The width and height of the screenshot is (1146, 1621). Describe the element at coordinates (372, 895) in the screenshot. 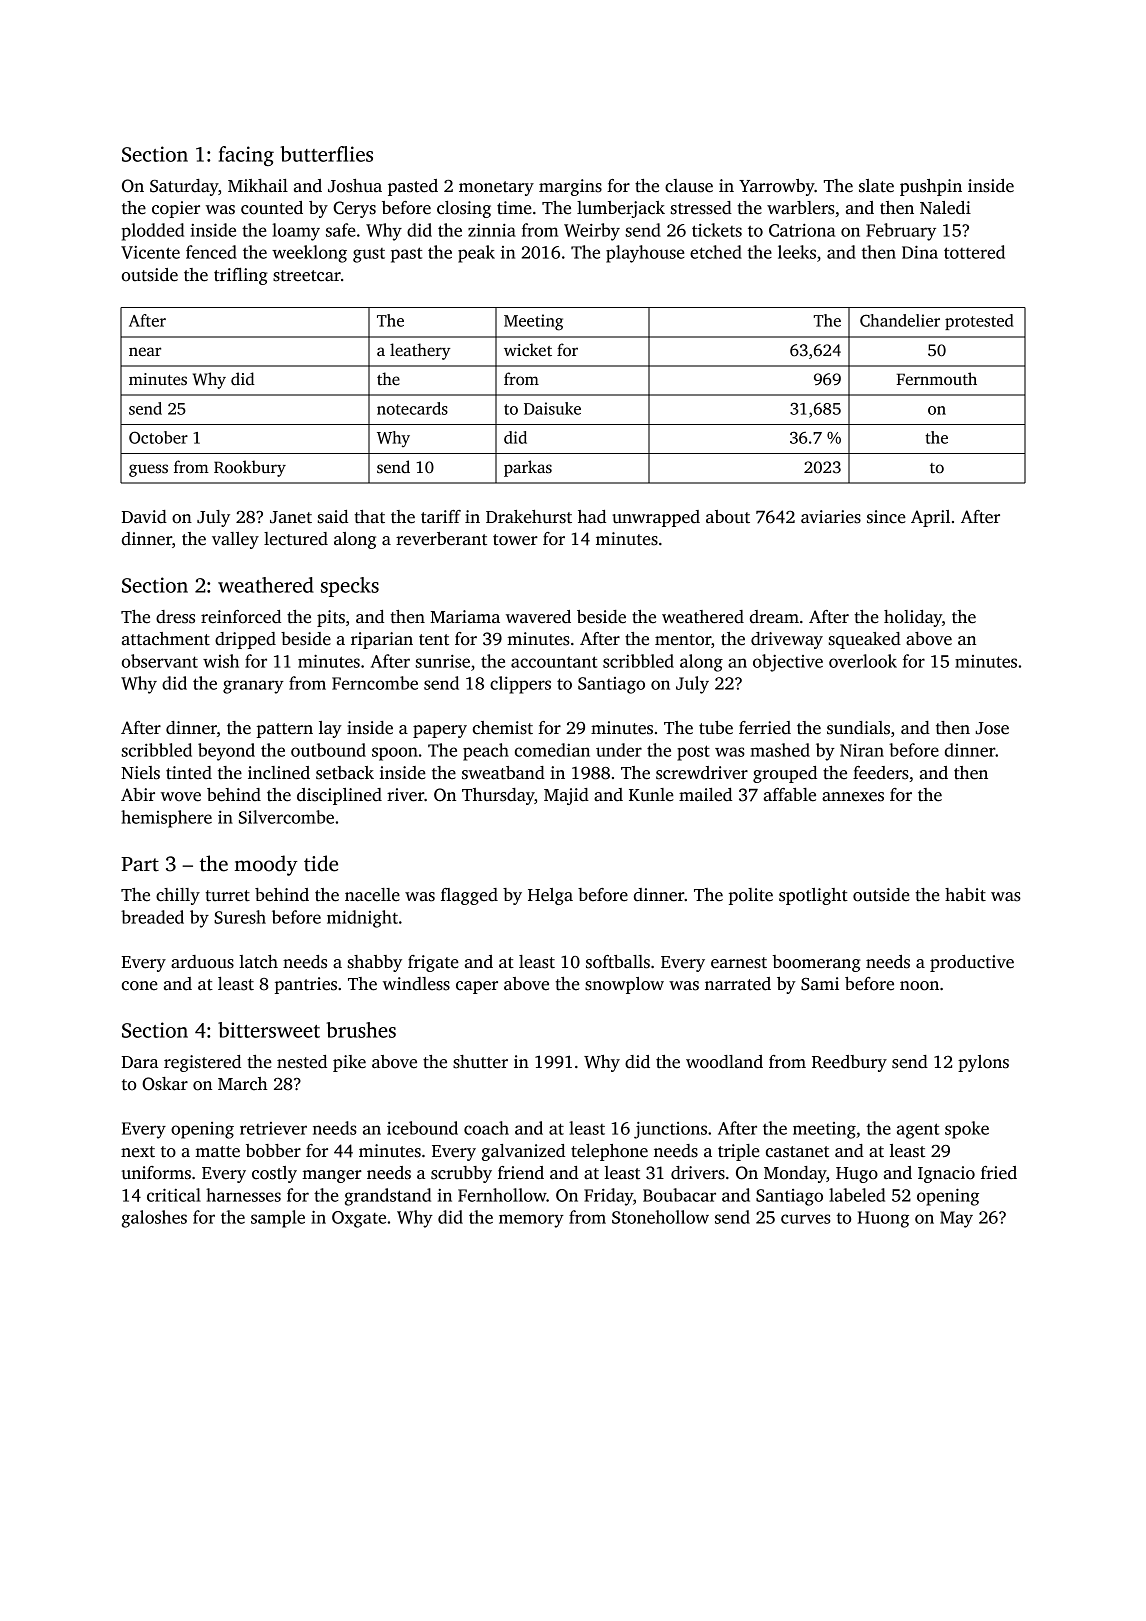

I see `nacelle` at that location.
